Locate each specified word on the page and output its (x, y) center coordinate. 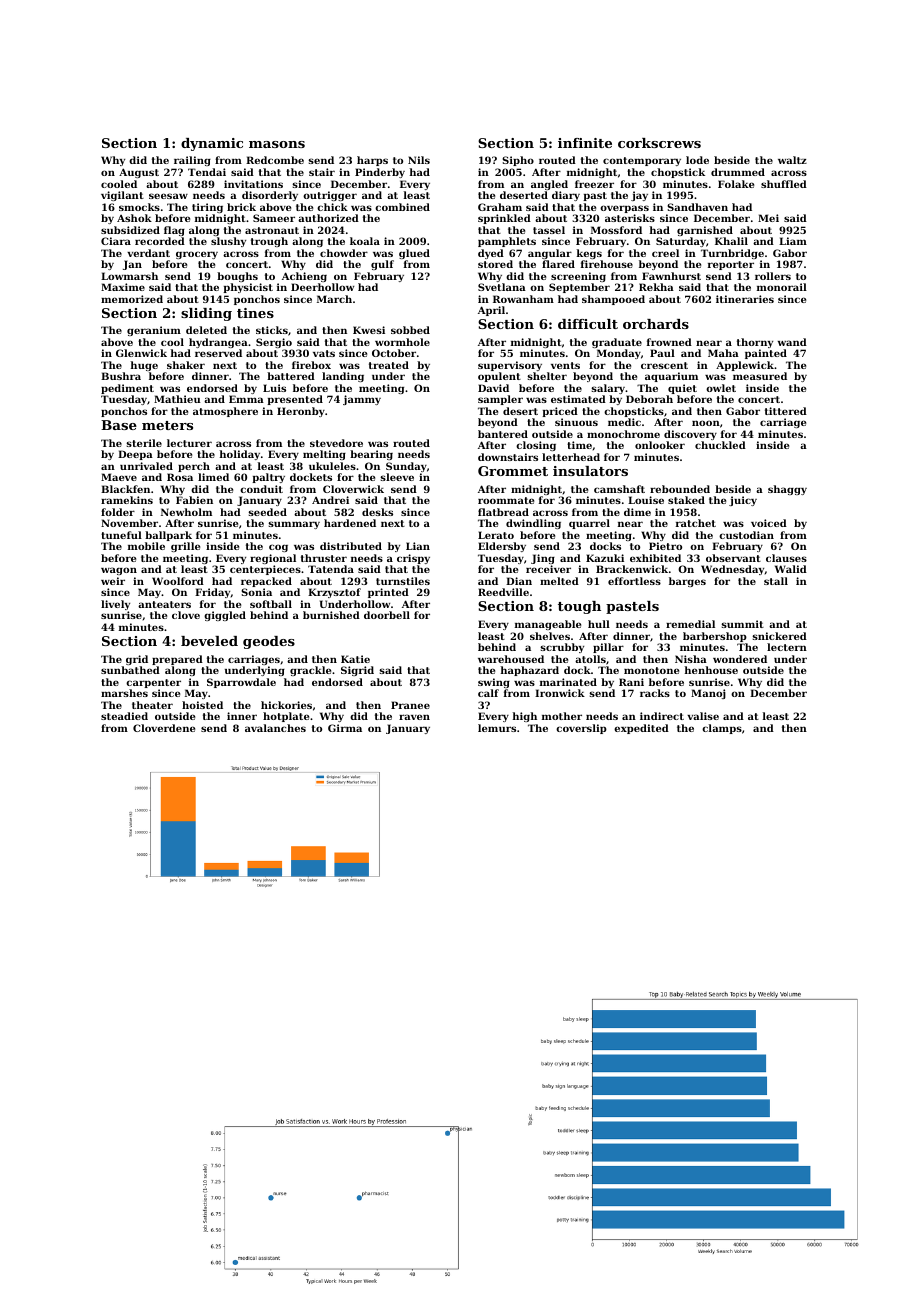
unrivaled (146, 466)
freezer (594, 184)
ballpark (168, 536)
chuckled (720, 445)
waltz (792, 160)
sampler (500, 400)
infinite (585, 143)
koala (365, 241)
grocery (197, 255)
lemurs (497, 728)
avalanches (275, 728)
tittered (786, 411)
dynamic (212, 144)
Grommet (513, 471)
